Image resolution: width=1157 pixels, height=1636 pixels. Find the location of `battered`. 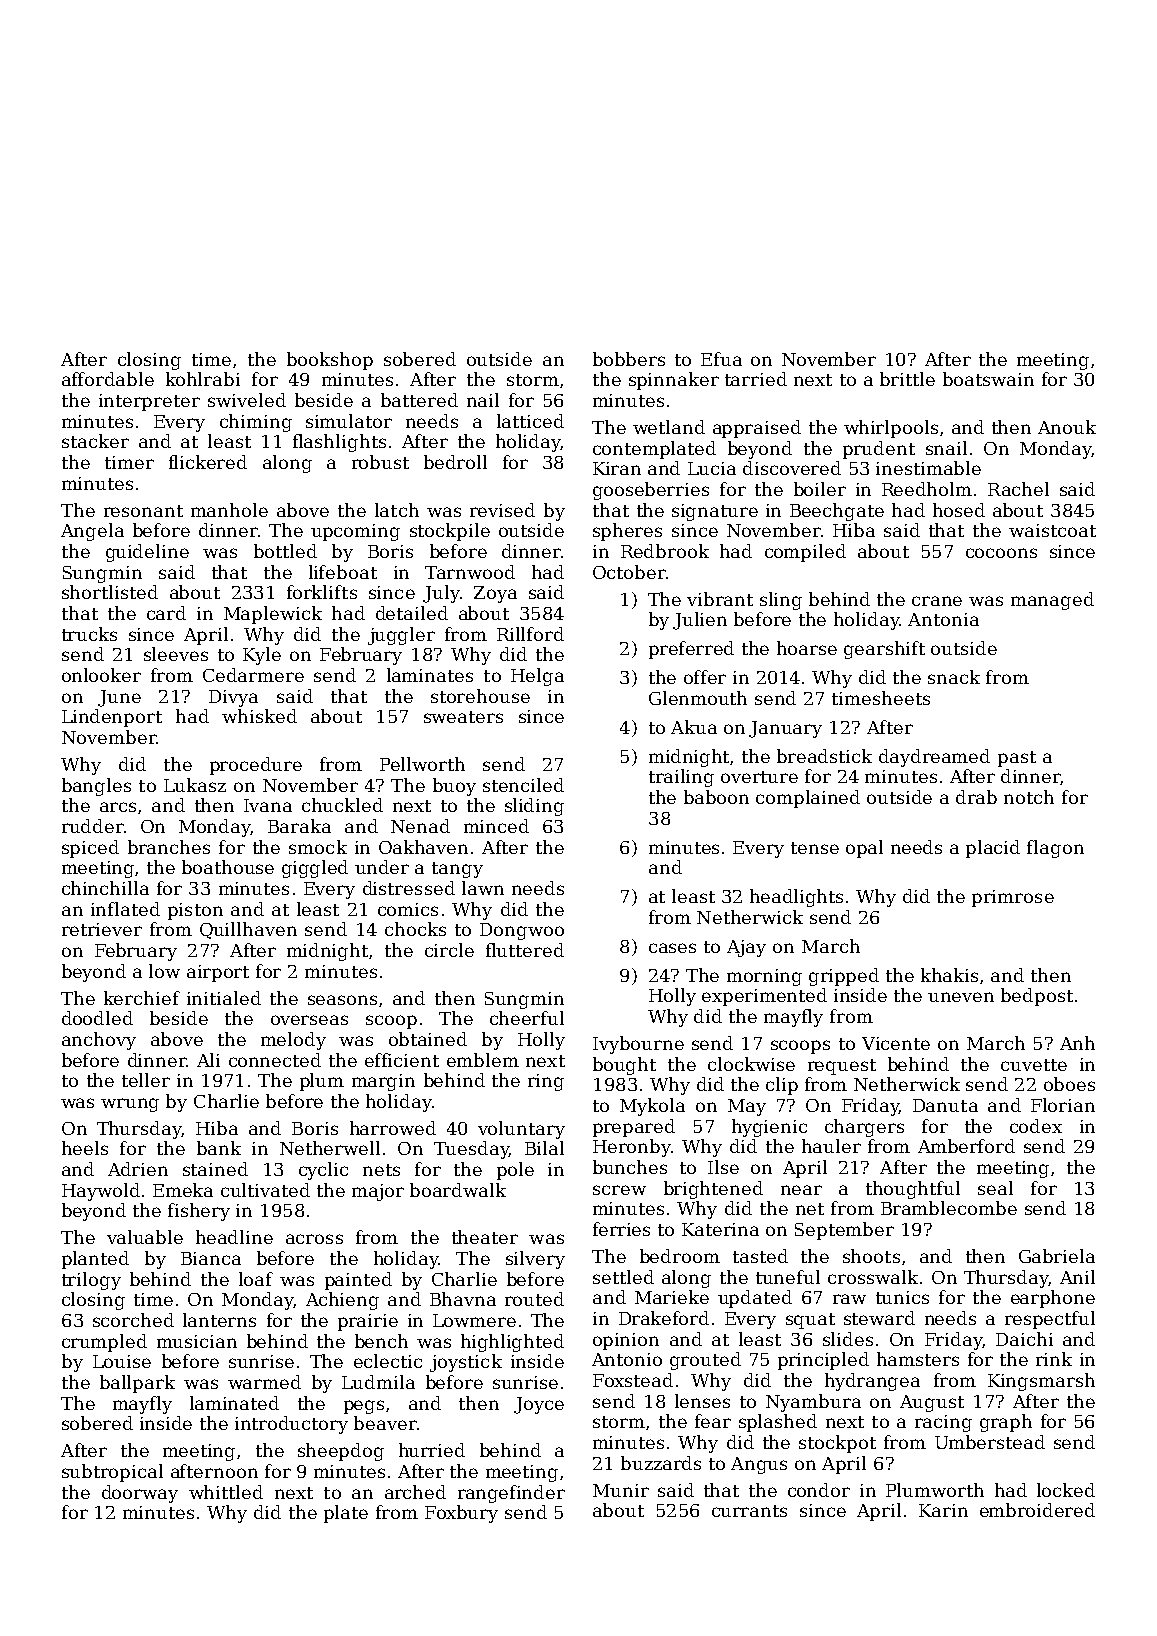

battered is located at coordinates (419, 400).
